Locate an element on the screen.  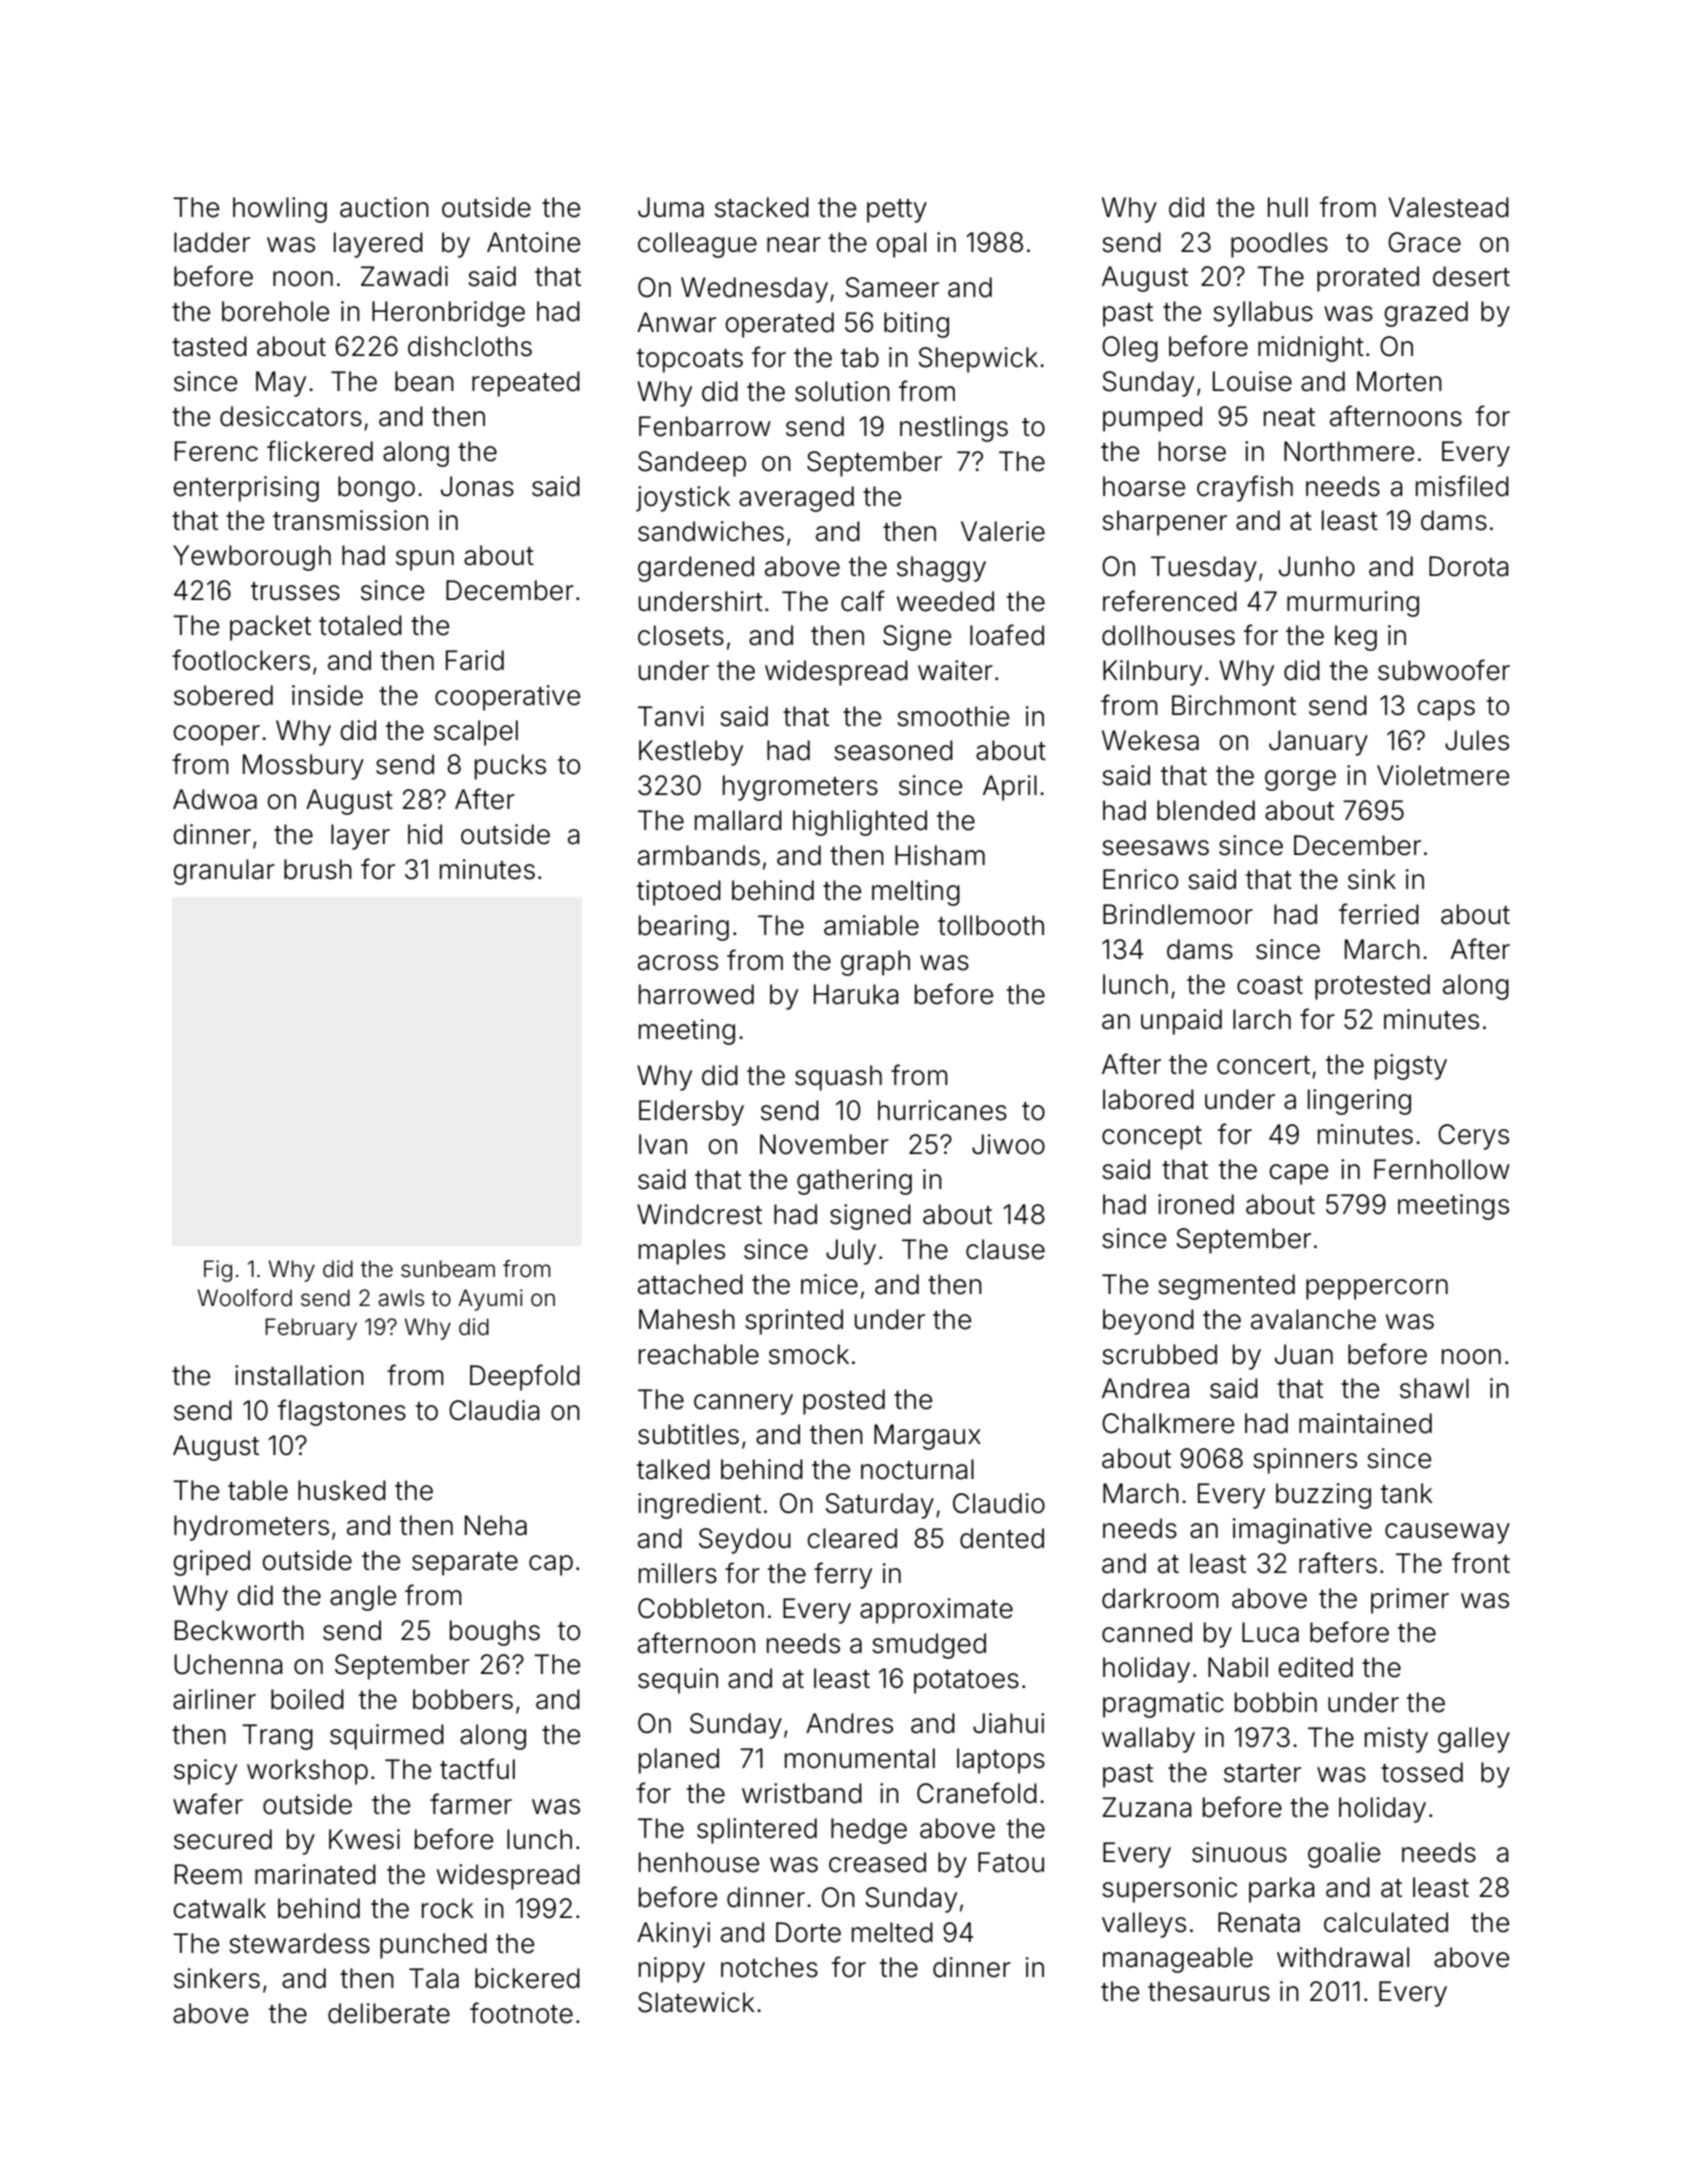
desert is located at coordinates (1471, 276).
